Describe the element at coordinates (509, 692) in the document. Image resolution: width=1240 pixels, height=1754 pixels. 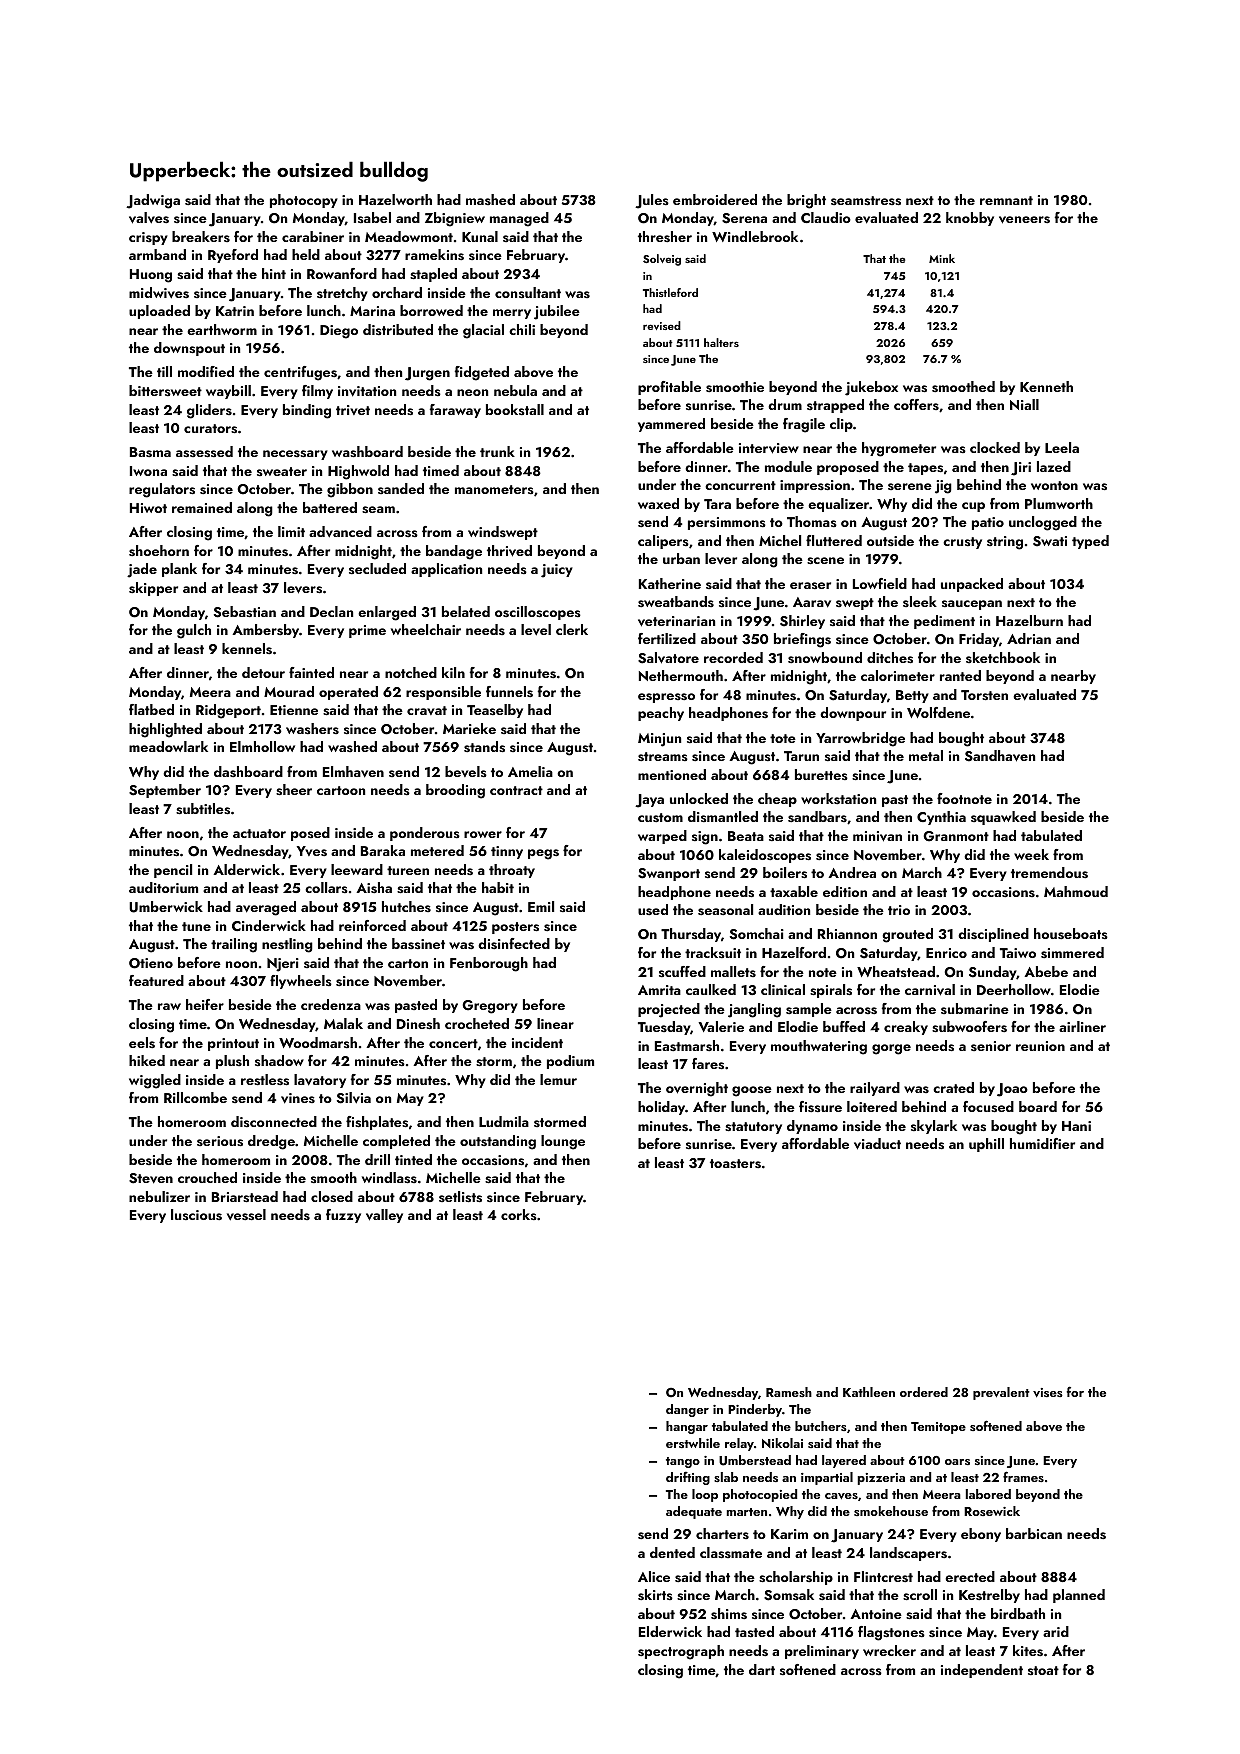
I see `funnels` at that location.
